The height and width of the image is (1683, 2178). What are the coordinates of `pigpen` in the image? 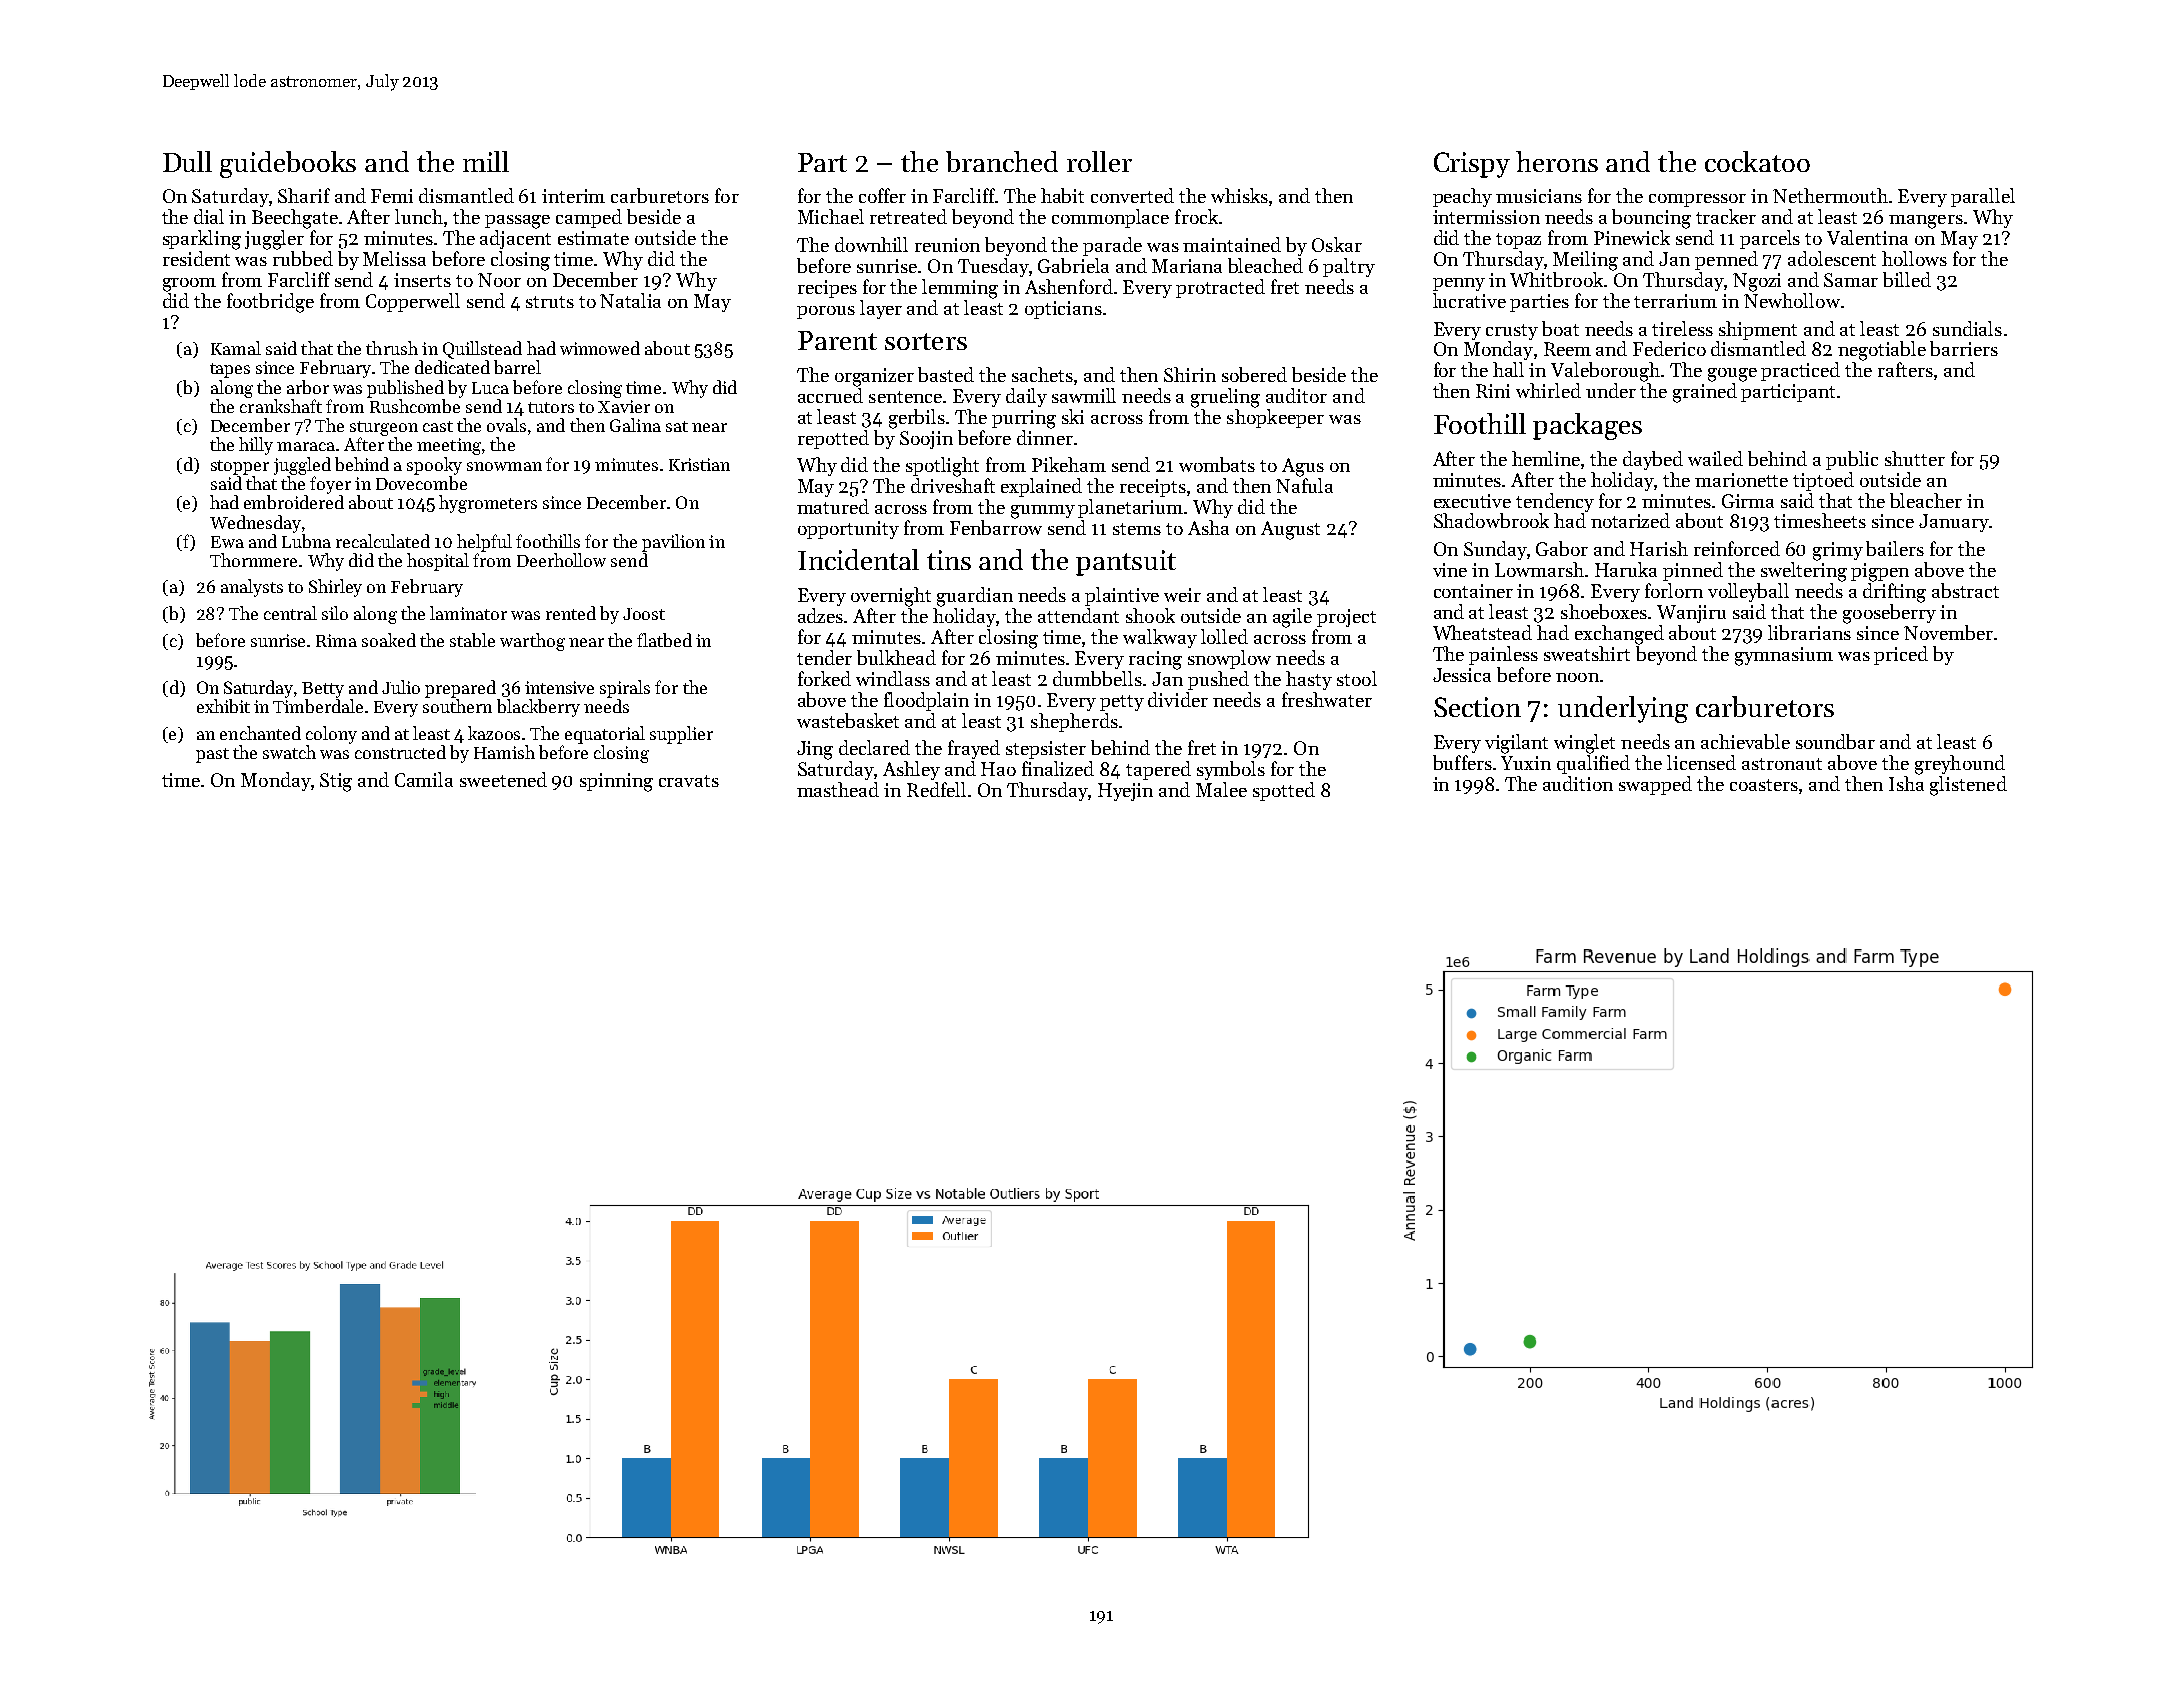 It's located at (1880, 572).
